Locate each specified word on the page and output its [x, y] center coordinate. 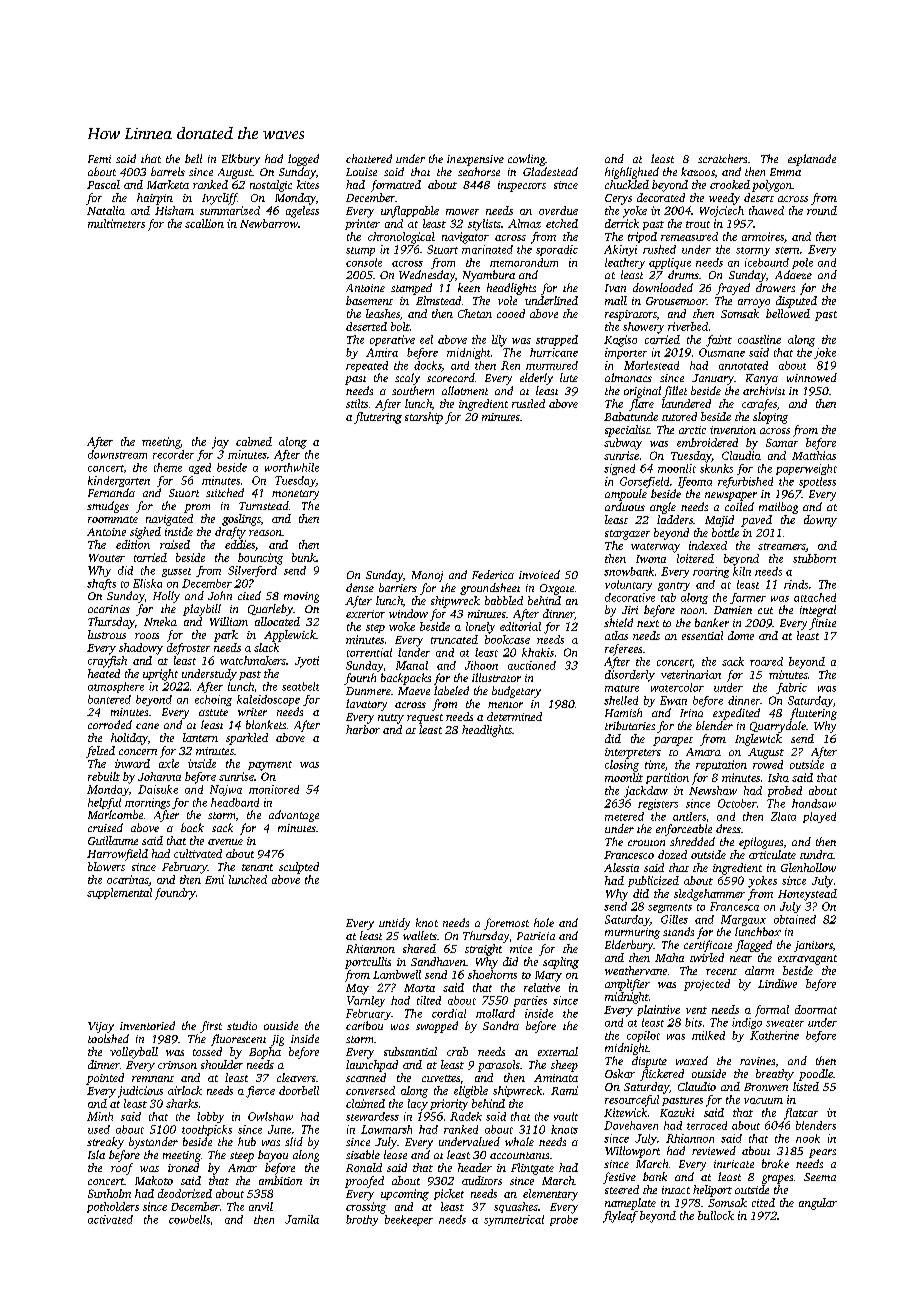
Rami [564, 1090]
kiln [742, 571]
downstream [117, 454]
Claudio [697, 1086]
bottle [725, 532]
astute [213, 712]
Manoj [427, 576]
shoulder [222, 1064]
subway [623, 444]
